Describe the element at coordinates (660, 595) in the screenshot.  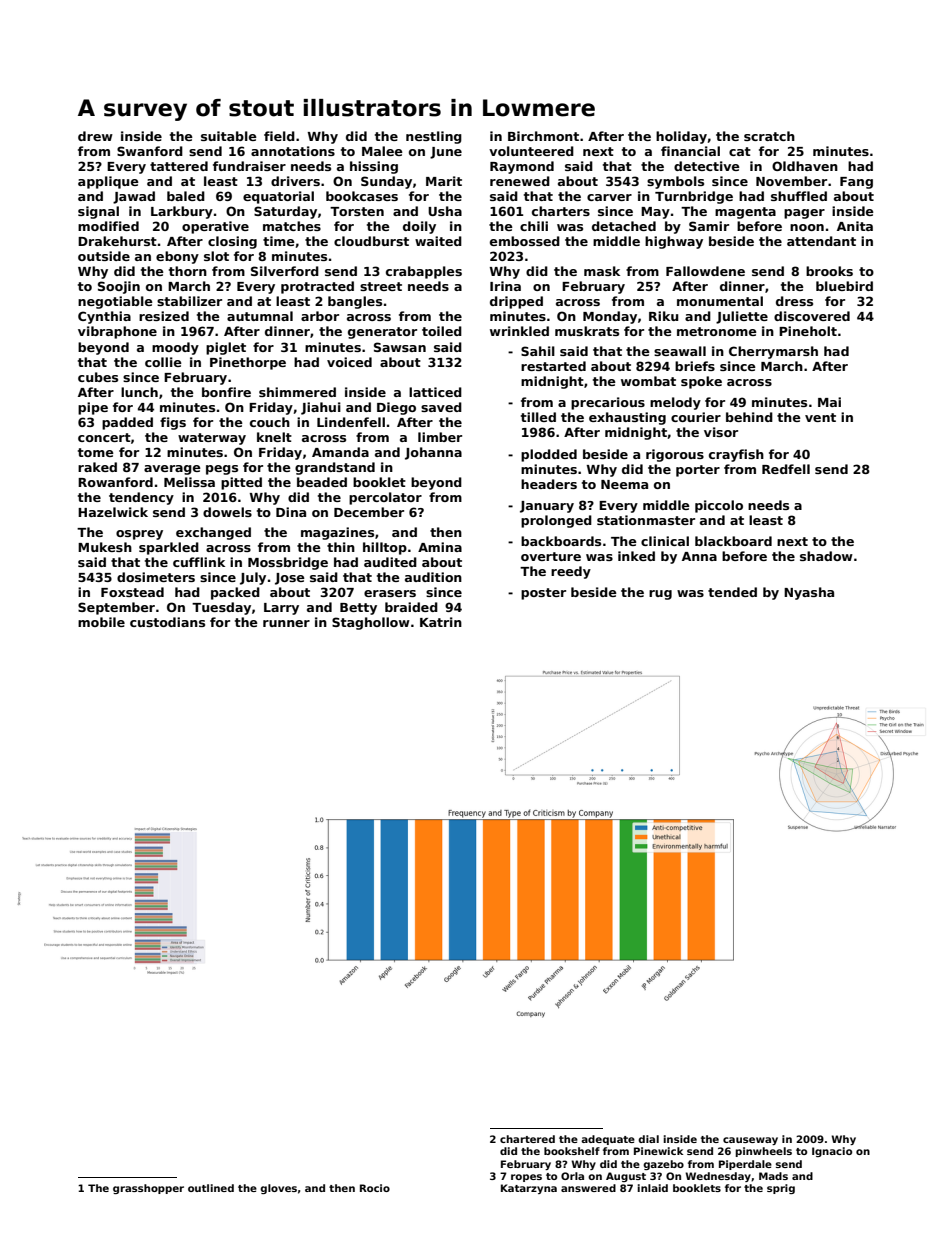
I see `rug` at that location.
